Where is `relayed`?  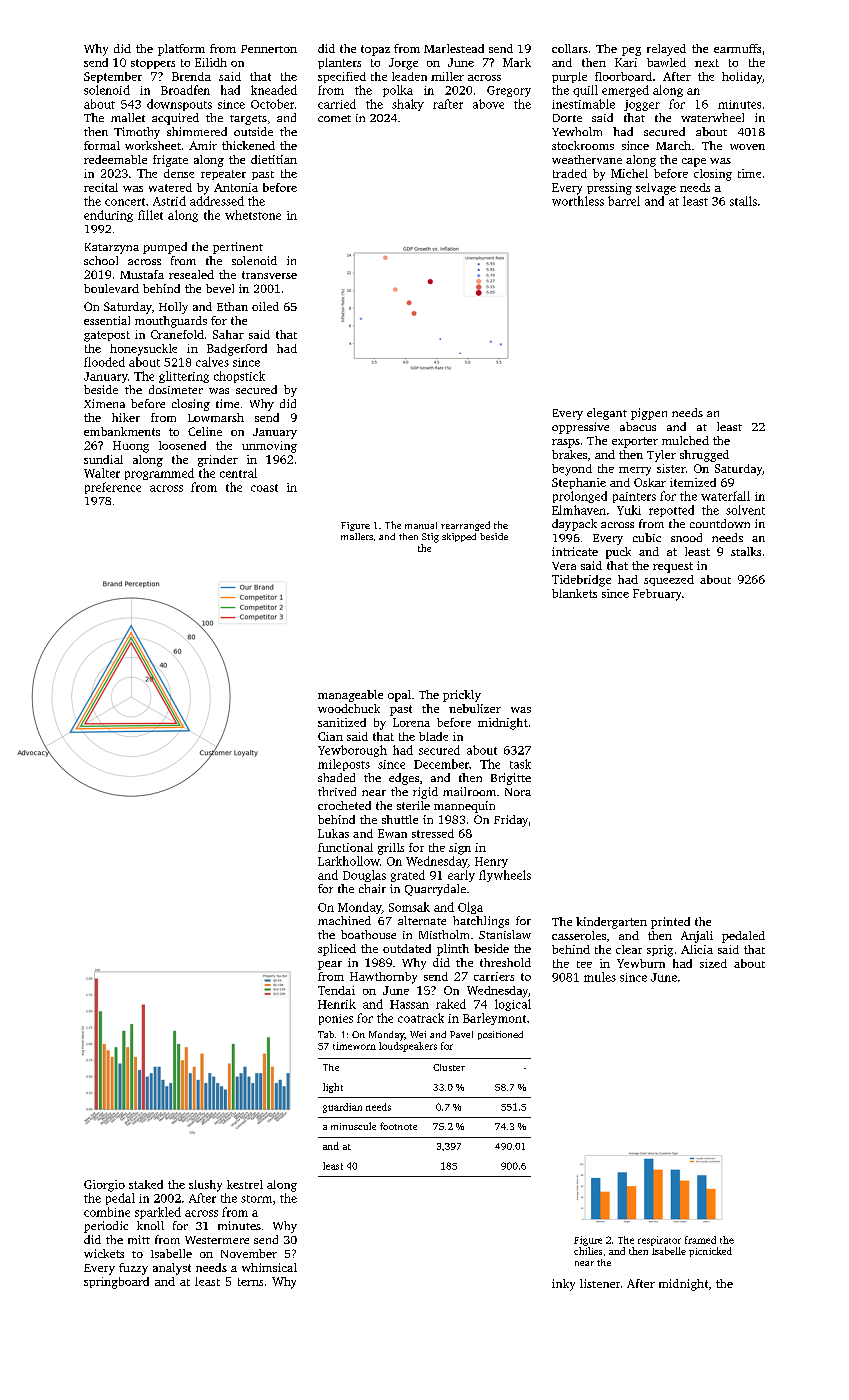
relayed is located at coordinates (666, 50).
